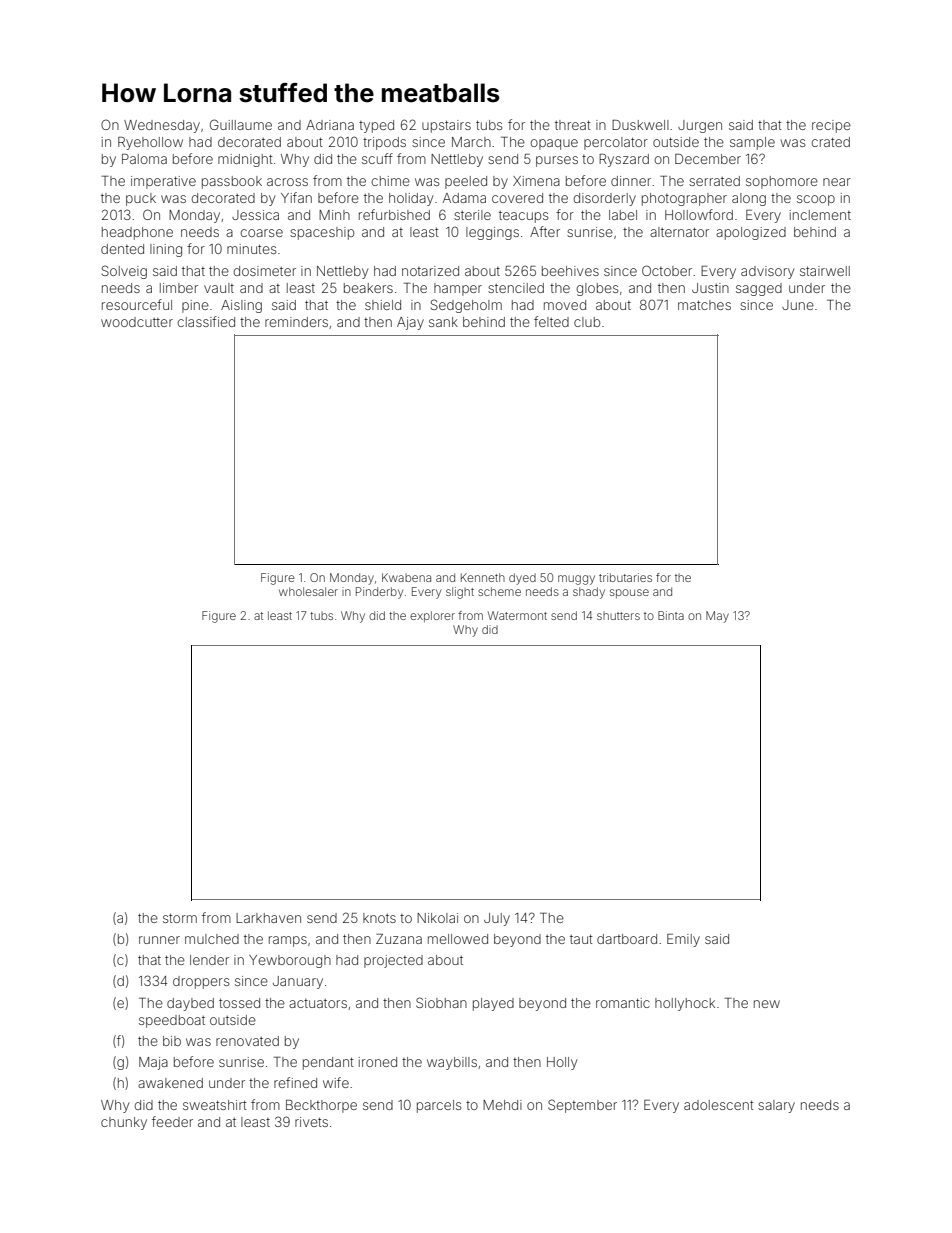 The width and height of the page is (952, 1233). I want to click on new, so click(767, 1004).
